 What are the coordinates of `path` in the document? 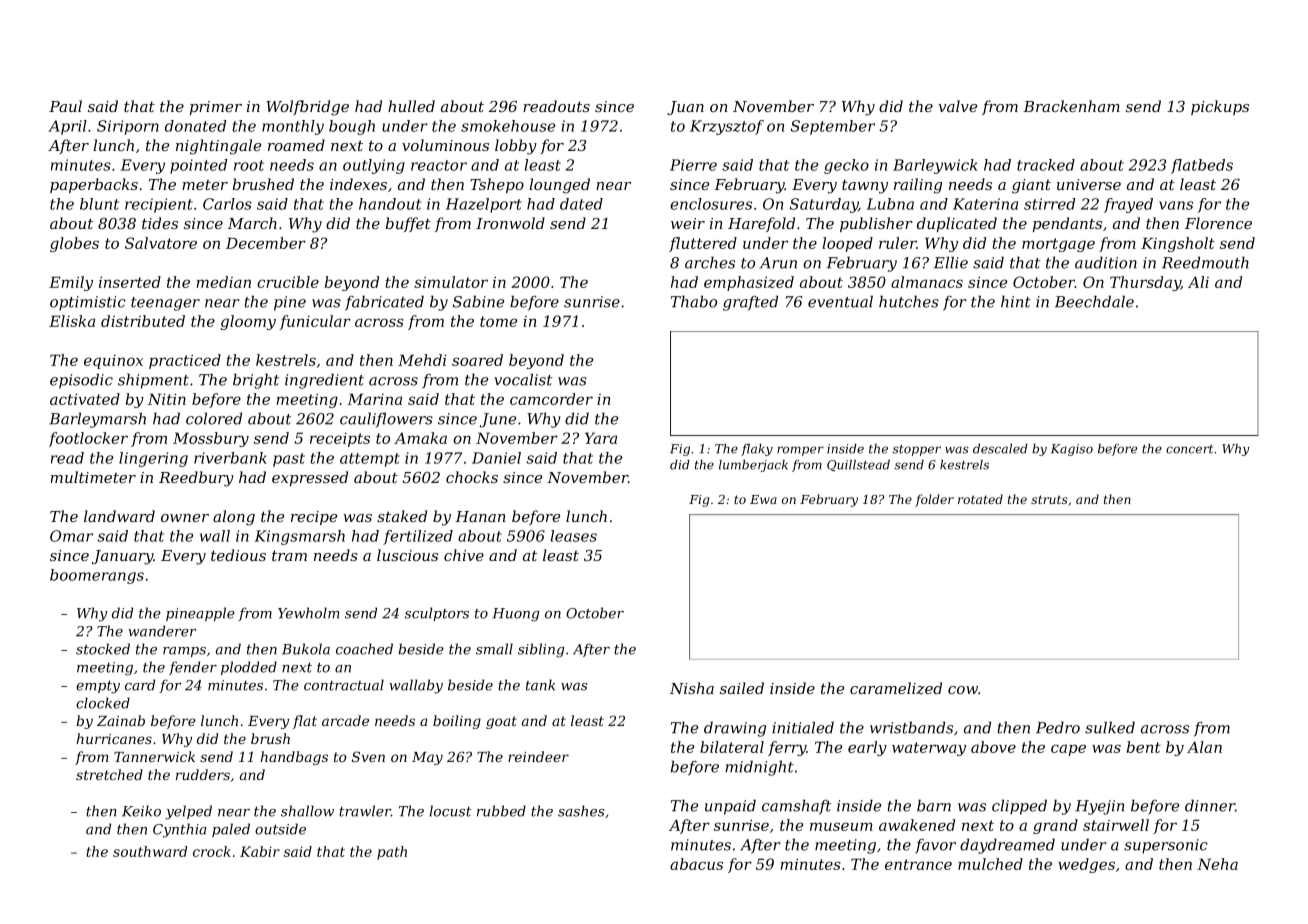 It's located at (392, 853).
